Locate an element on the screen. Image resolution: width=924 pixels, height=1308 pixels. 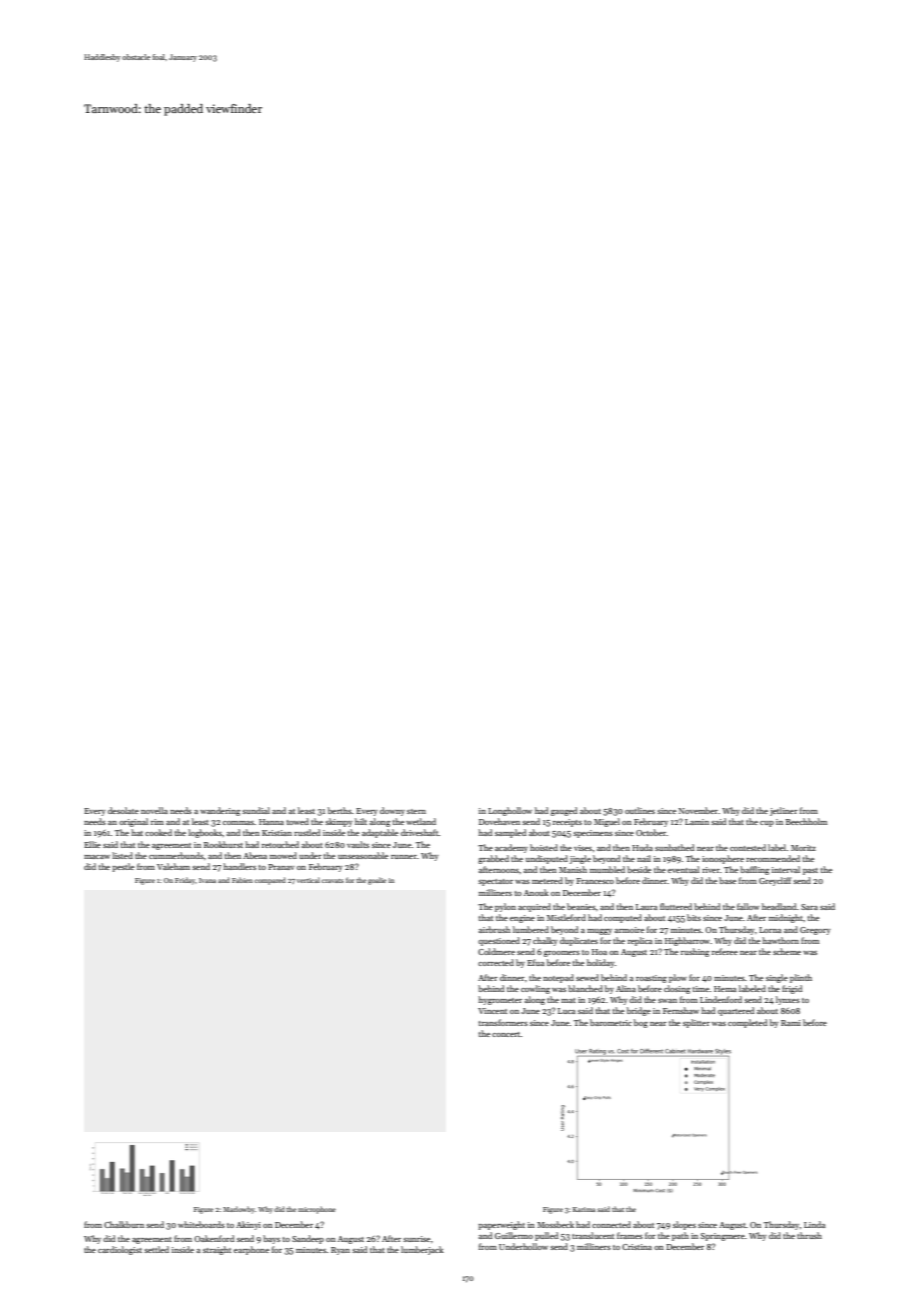
Marlowby is located at coordinates (239, 1210).
